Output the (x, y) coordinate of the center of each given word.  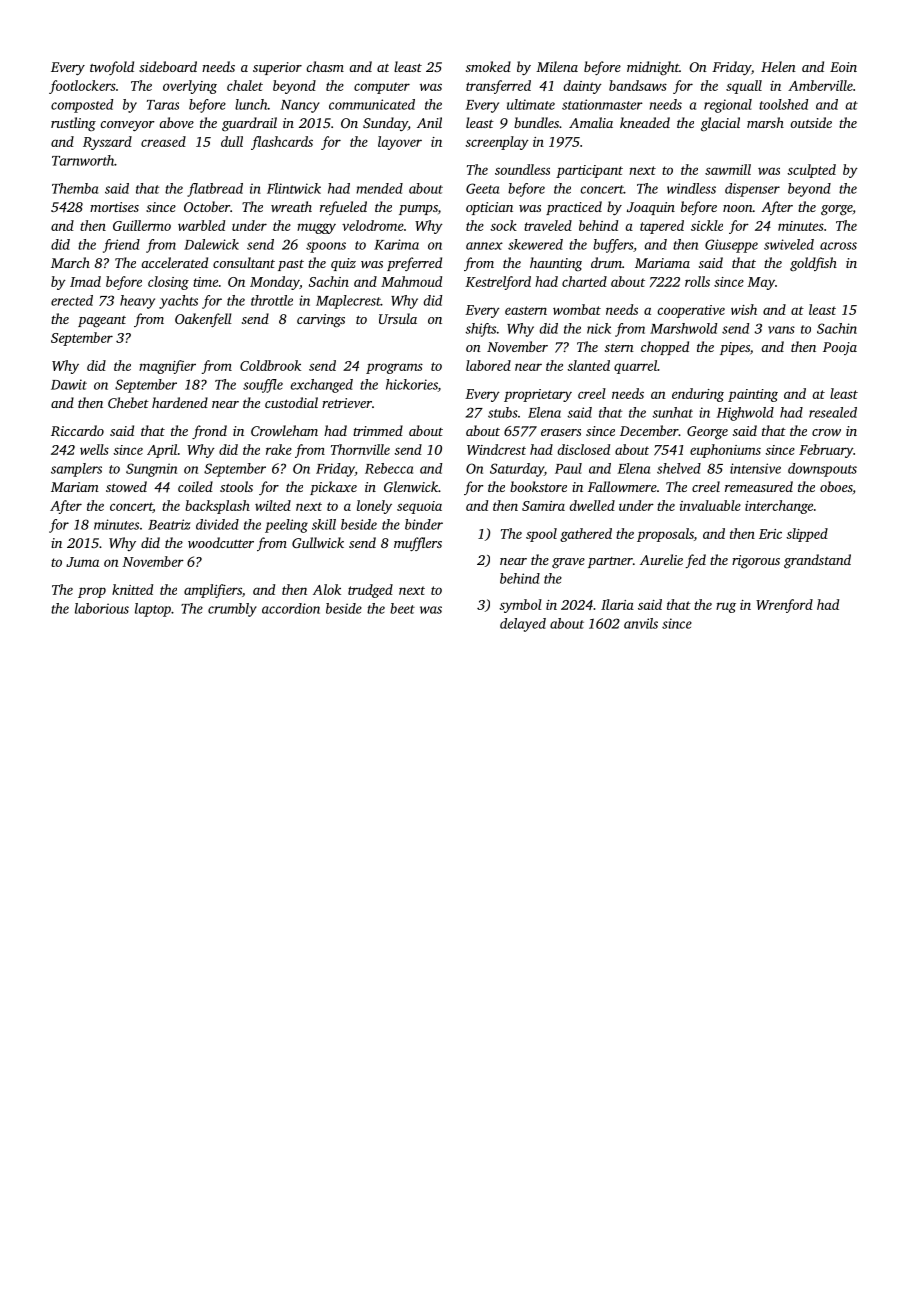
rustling (73, 124)
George (707, 433)
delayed (523, 625)
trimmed (378, 430)
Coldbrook (270, 365)
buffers (613, 246)
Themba (75, 188)
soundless (522, 169)
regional (728, 106)
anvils (641, 623)
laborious (102, 608)
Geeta (482, 188)
